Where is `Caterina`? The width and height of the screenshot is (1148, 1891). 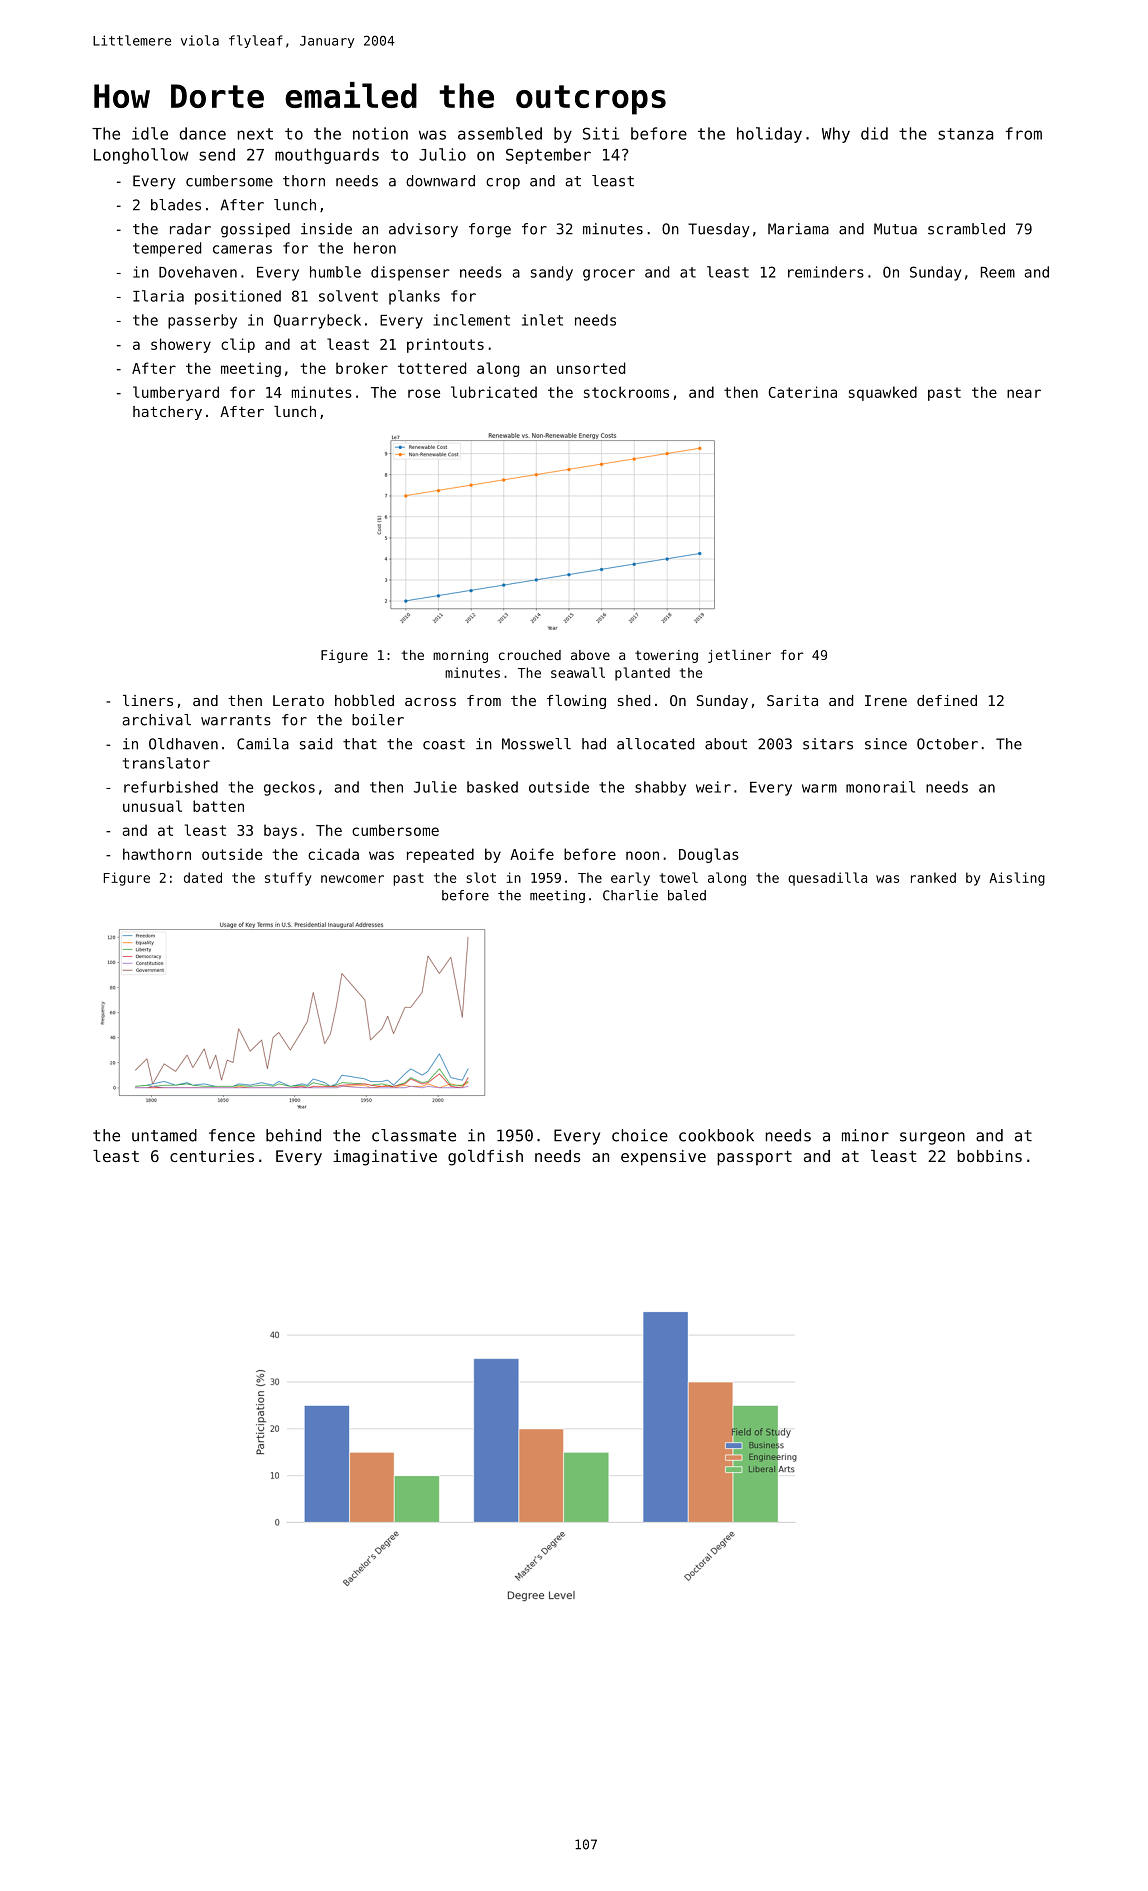 Caterina is located at coordinates (803, 392).
